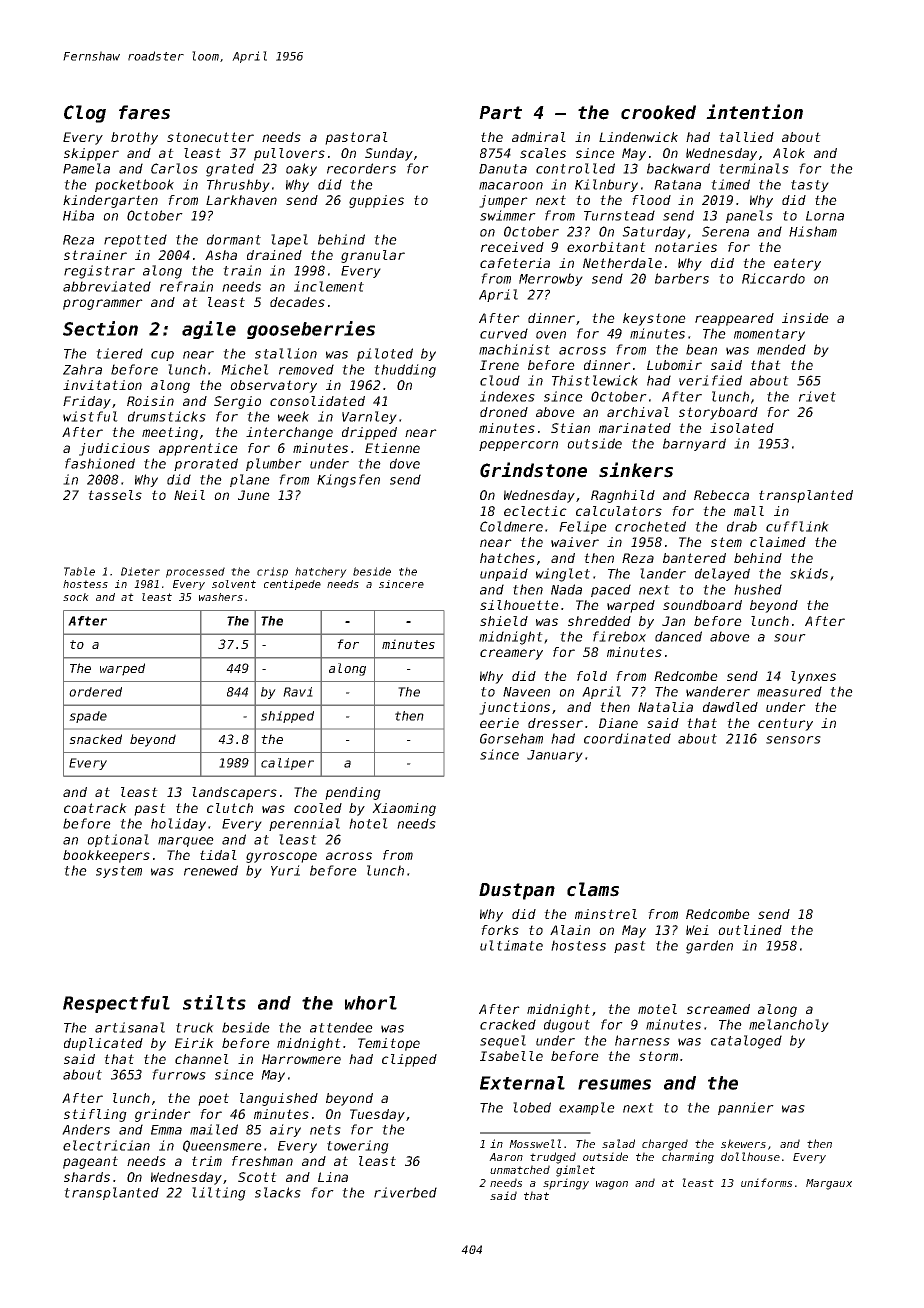 Image resolution: width=924 pixels, height=1308 pixels. I want to click on Dustpan, so click(517, 891).
